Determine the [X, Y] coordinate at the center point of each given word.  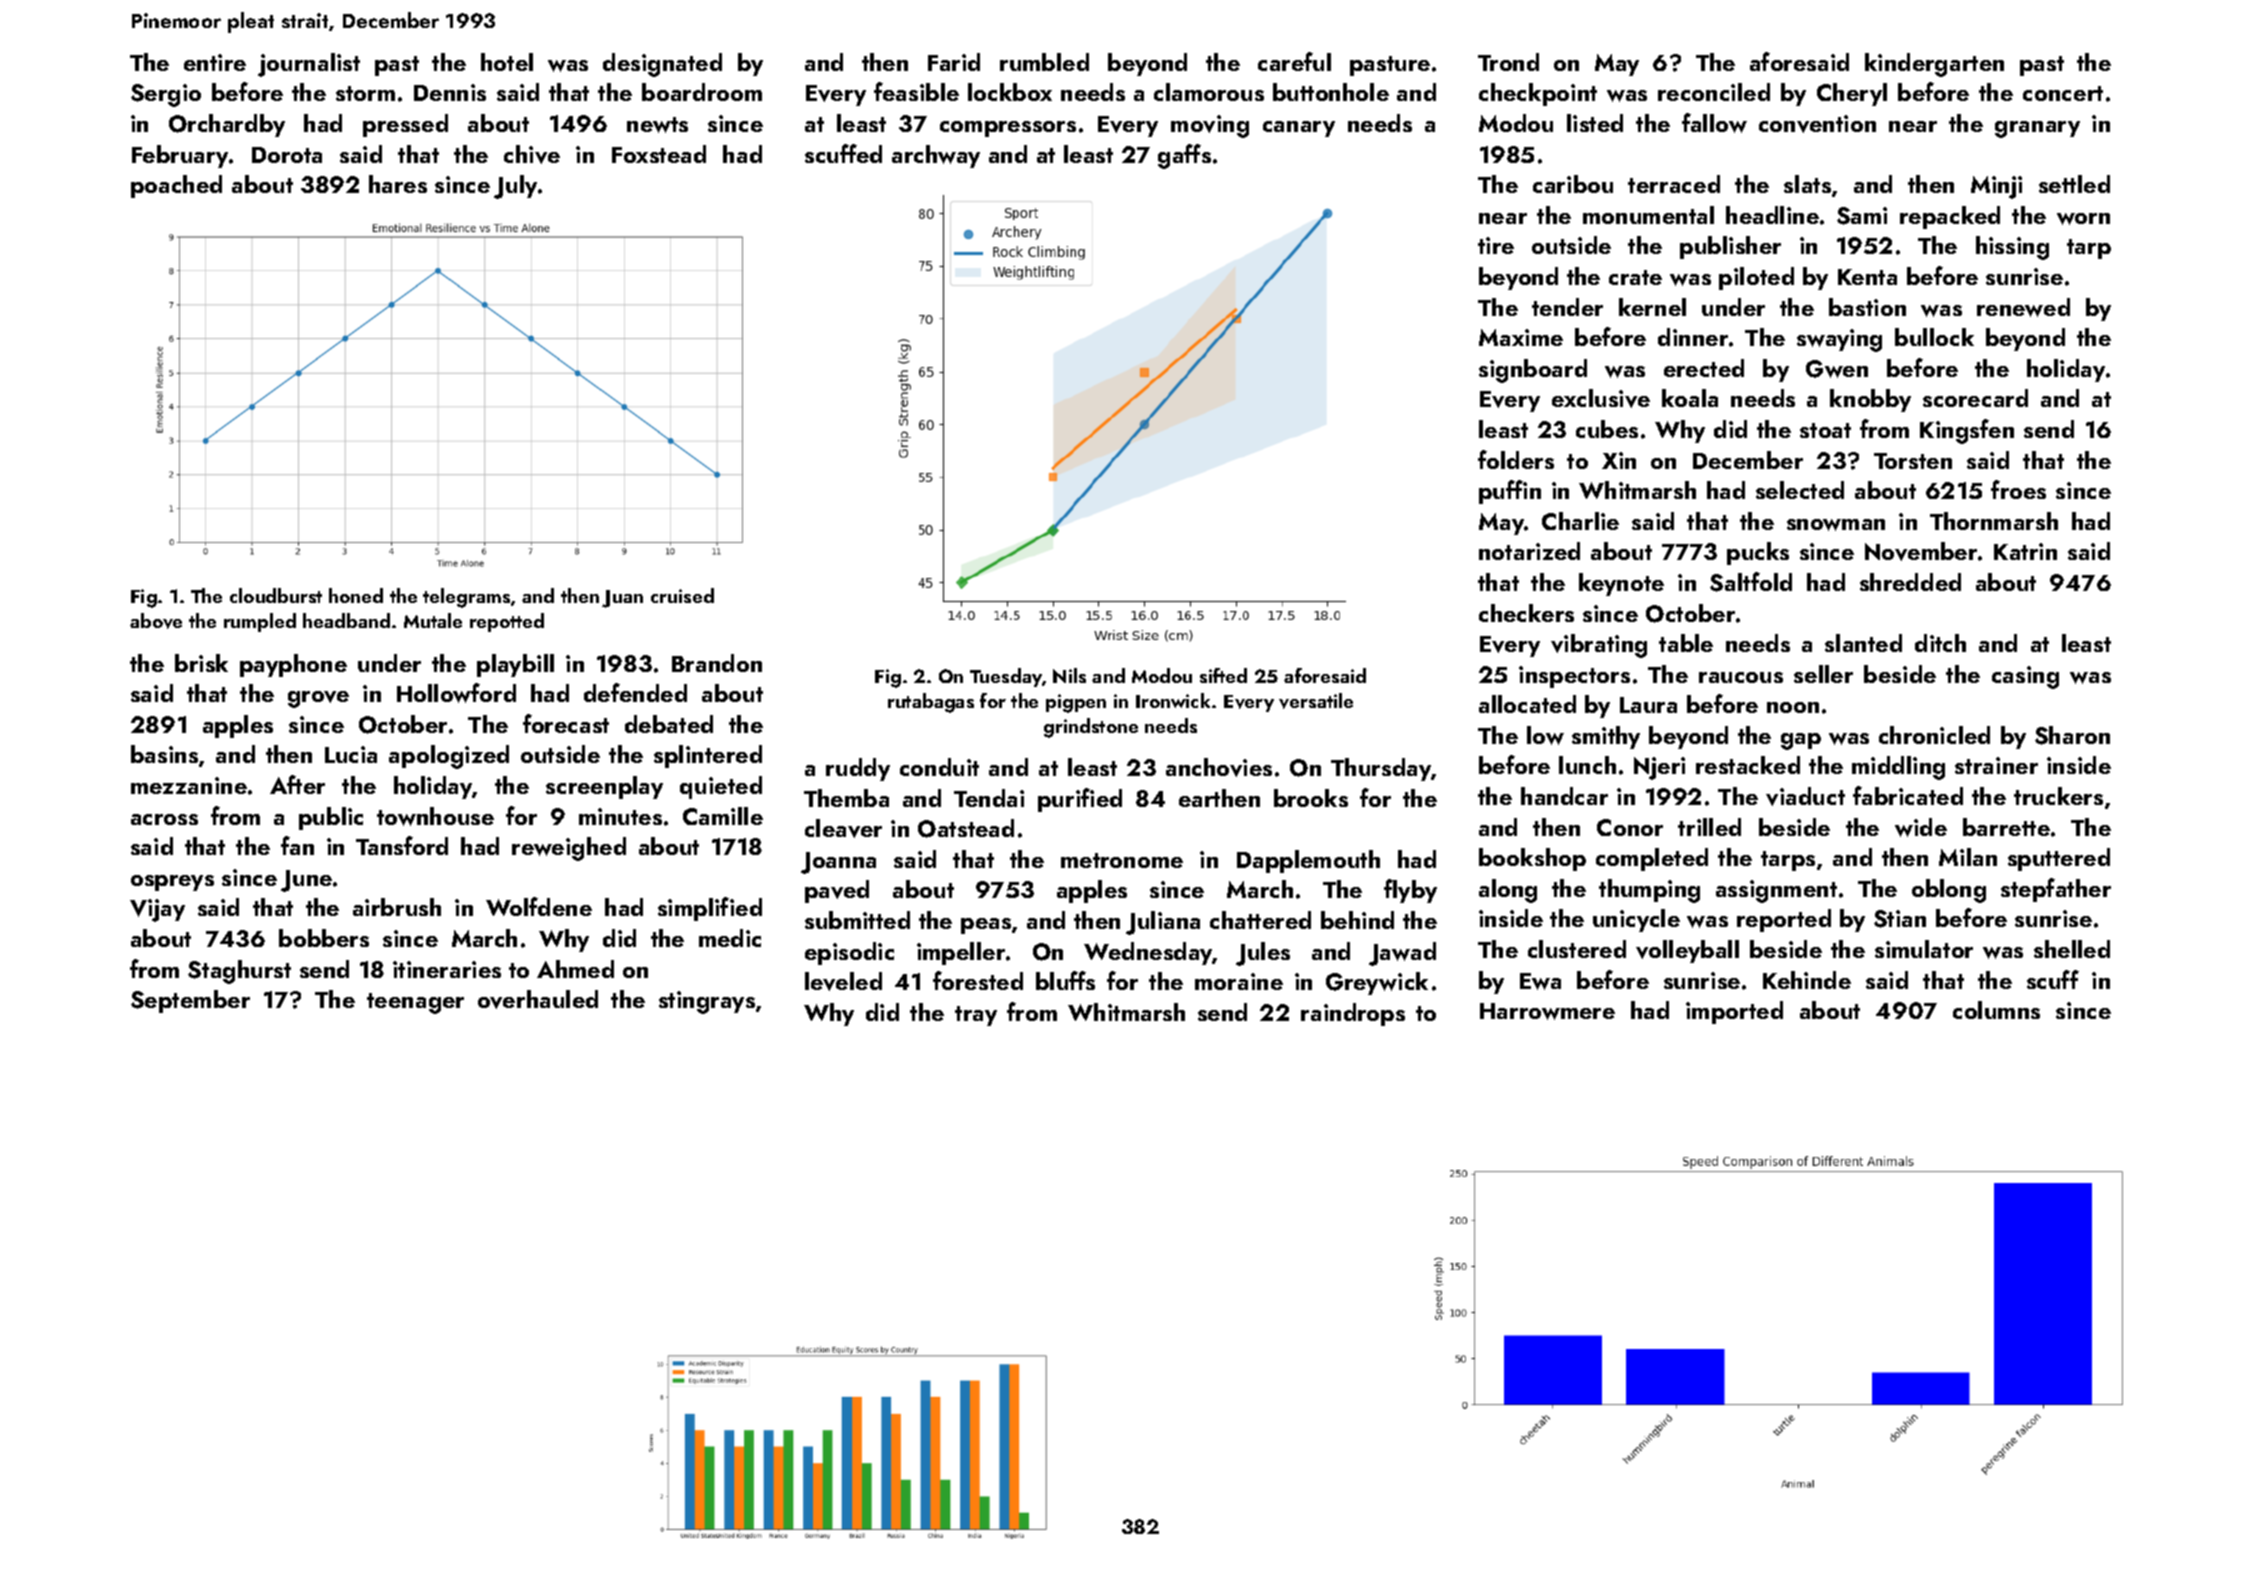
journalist [309, 65]
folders [1516, 459]
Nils [1069, 675]
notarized [1529, 551]
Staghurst [239, 972]
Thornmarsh [1994, 521]
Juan [622, 599]
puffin [1510, 492]
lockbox [1010, 92]
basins [164, 754]
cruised [682, 595]
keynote [1621, 584]
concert [2063, 93]
